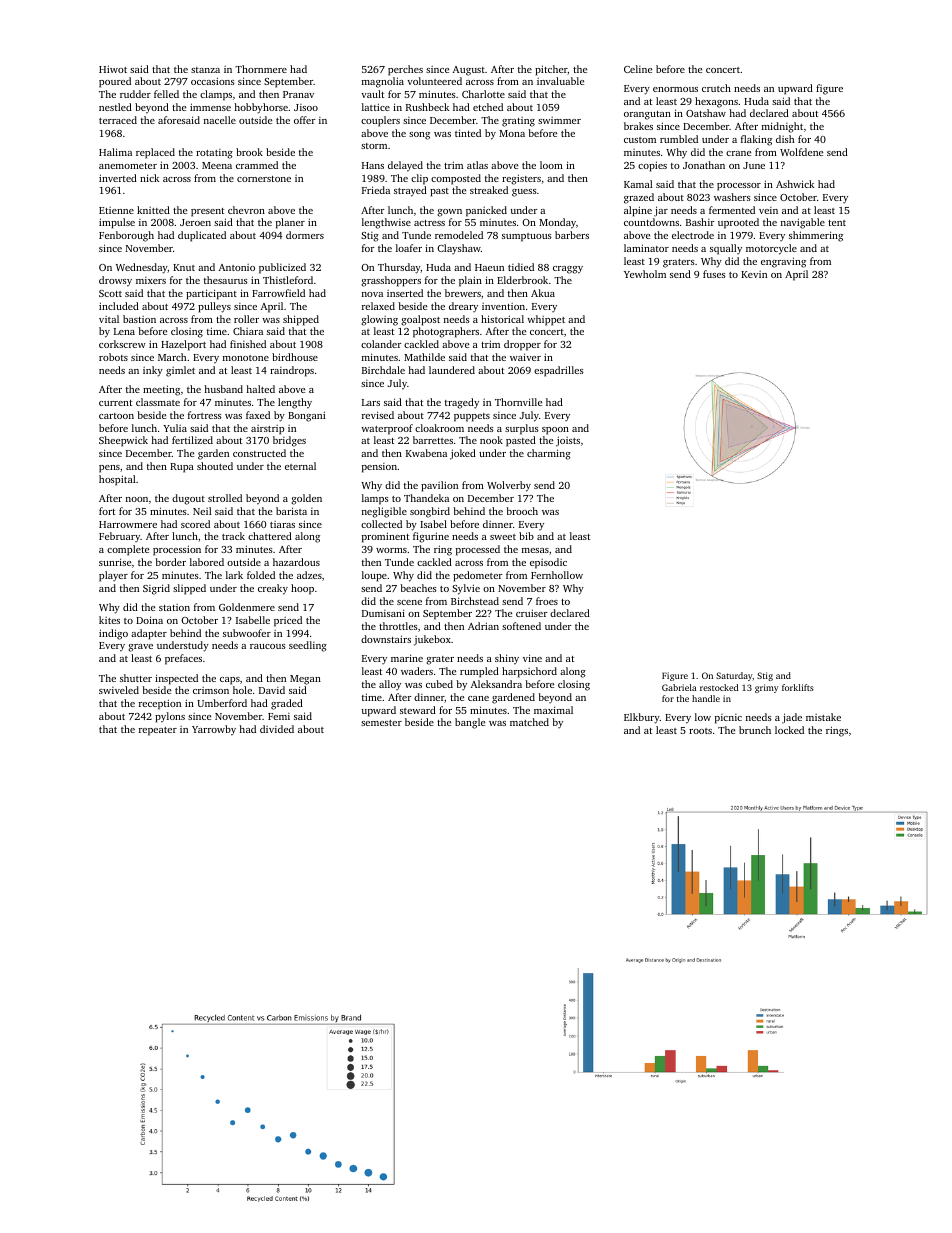  What do you see at coordinates (192, 440) in the page?
I see `fertilized` at bounding box center [192, 440].
